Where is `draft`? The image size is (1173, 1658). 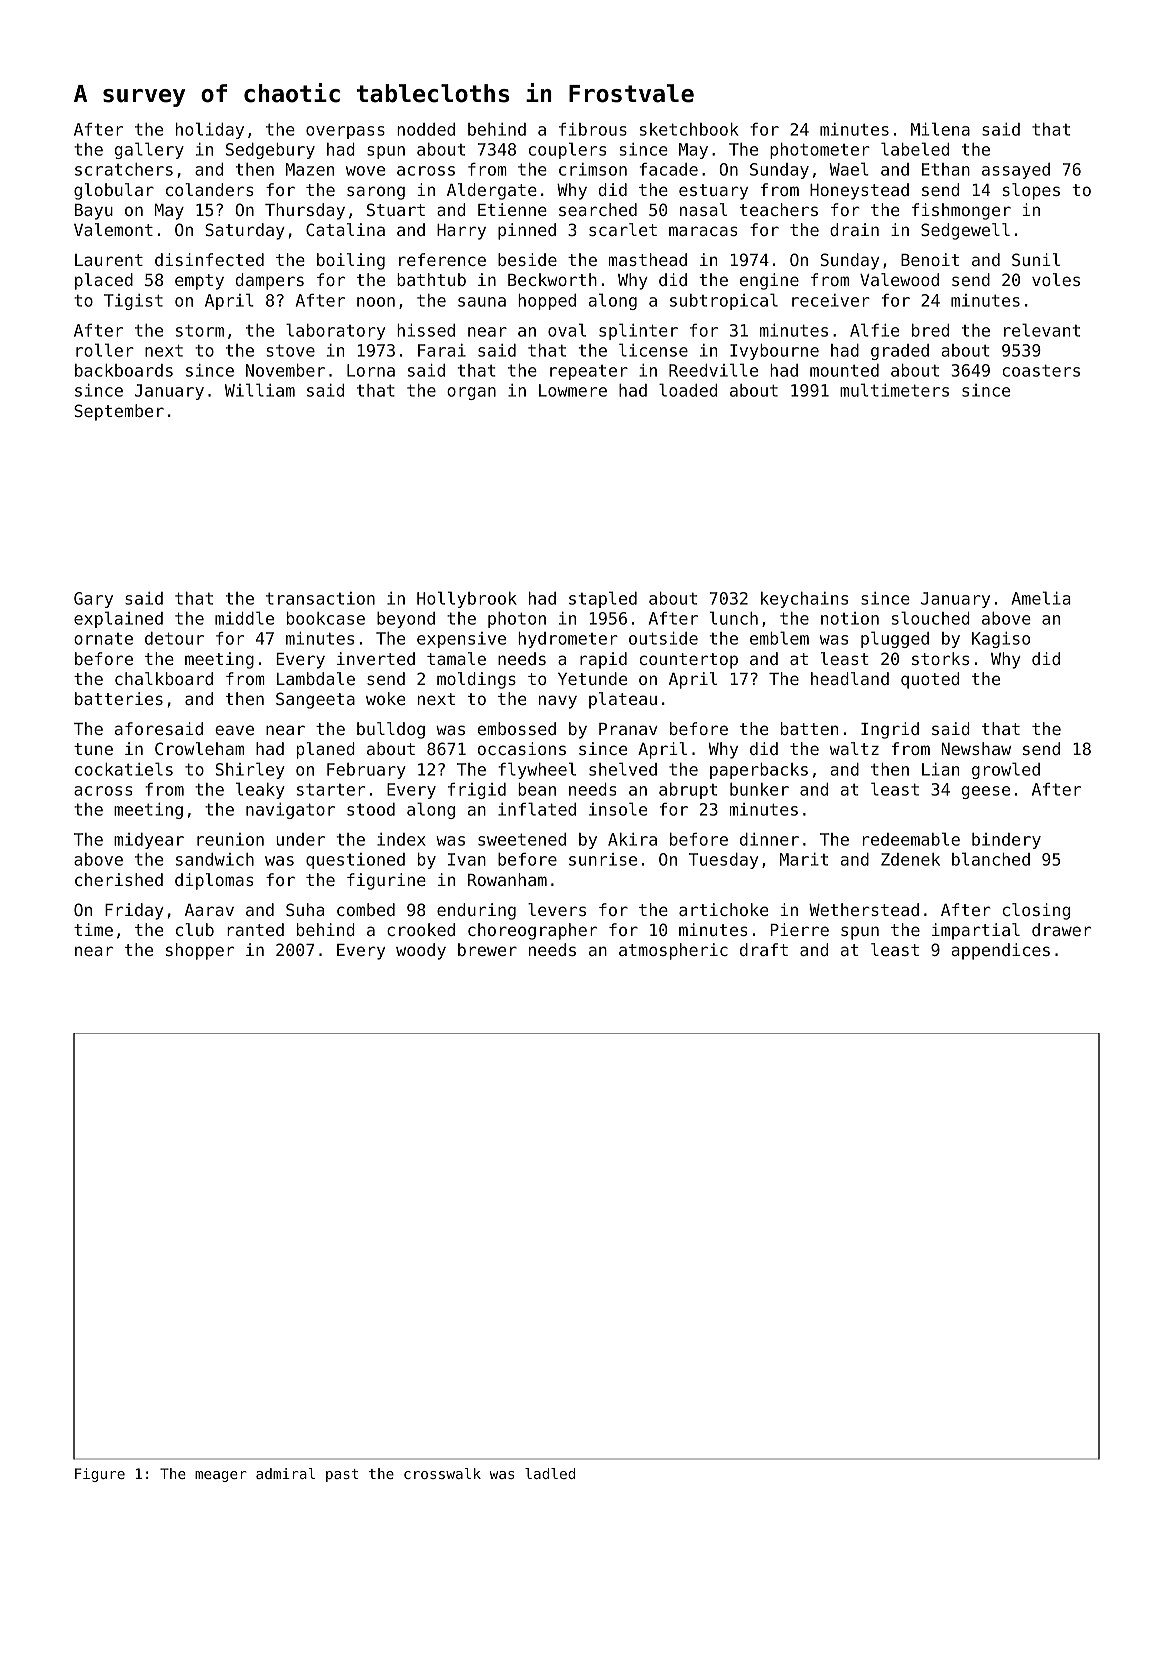
draft is located at coordinates (764, 949).
